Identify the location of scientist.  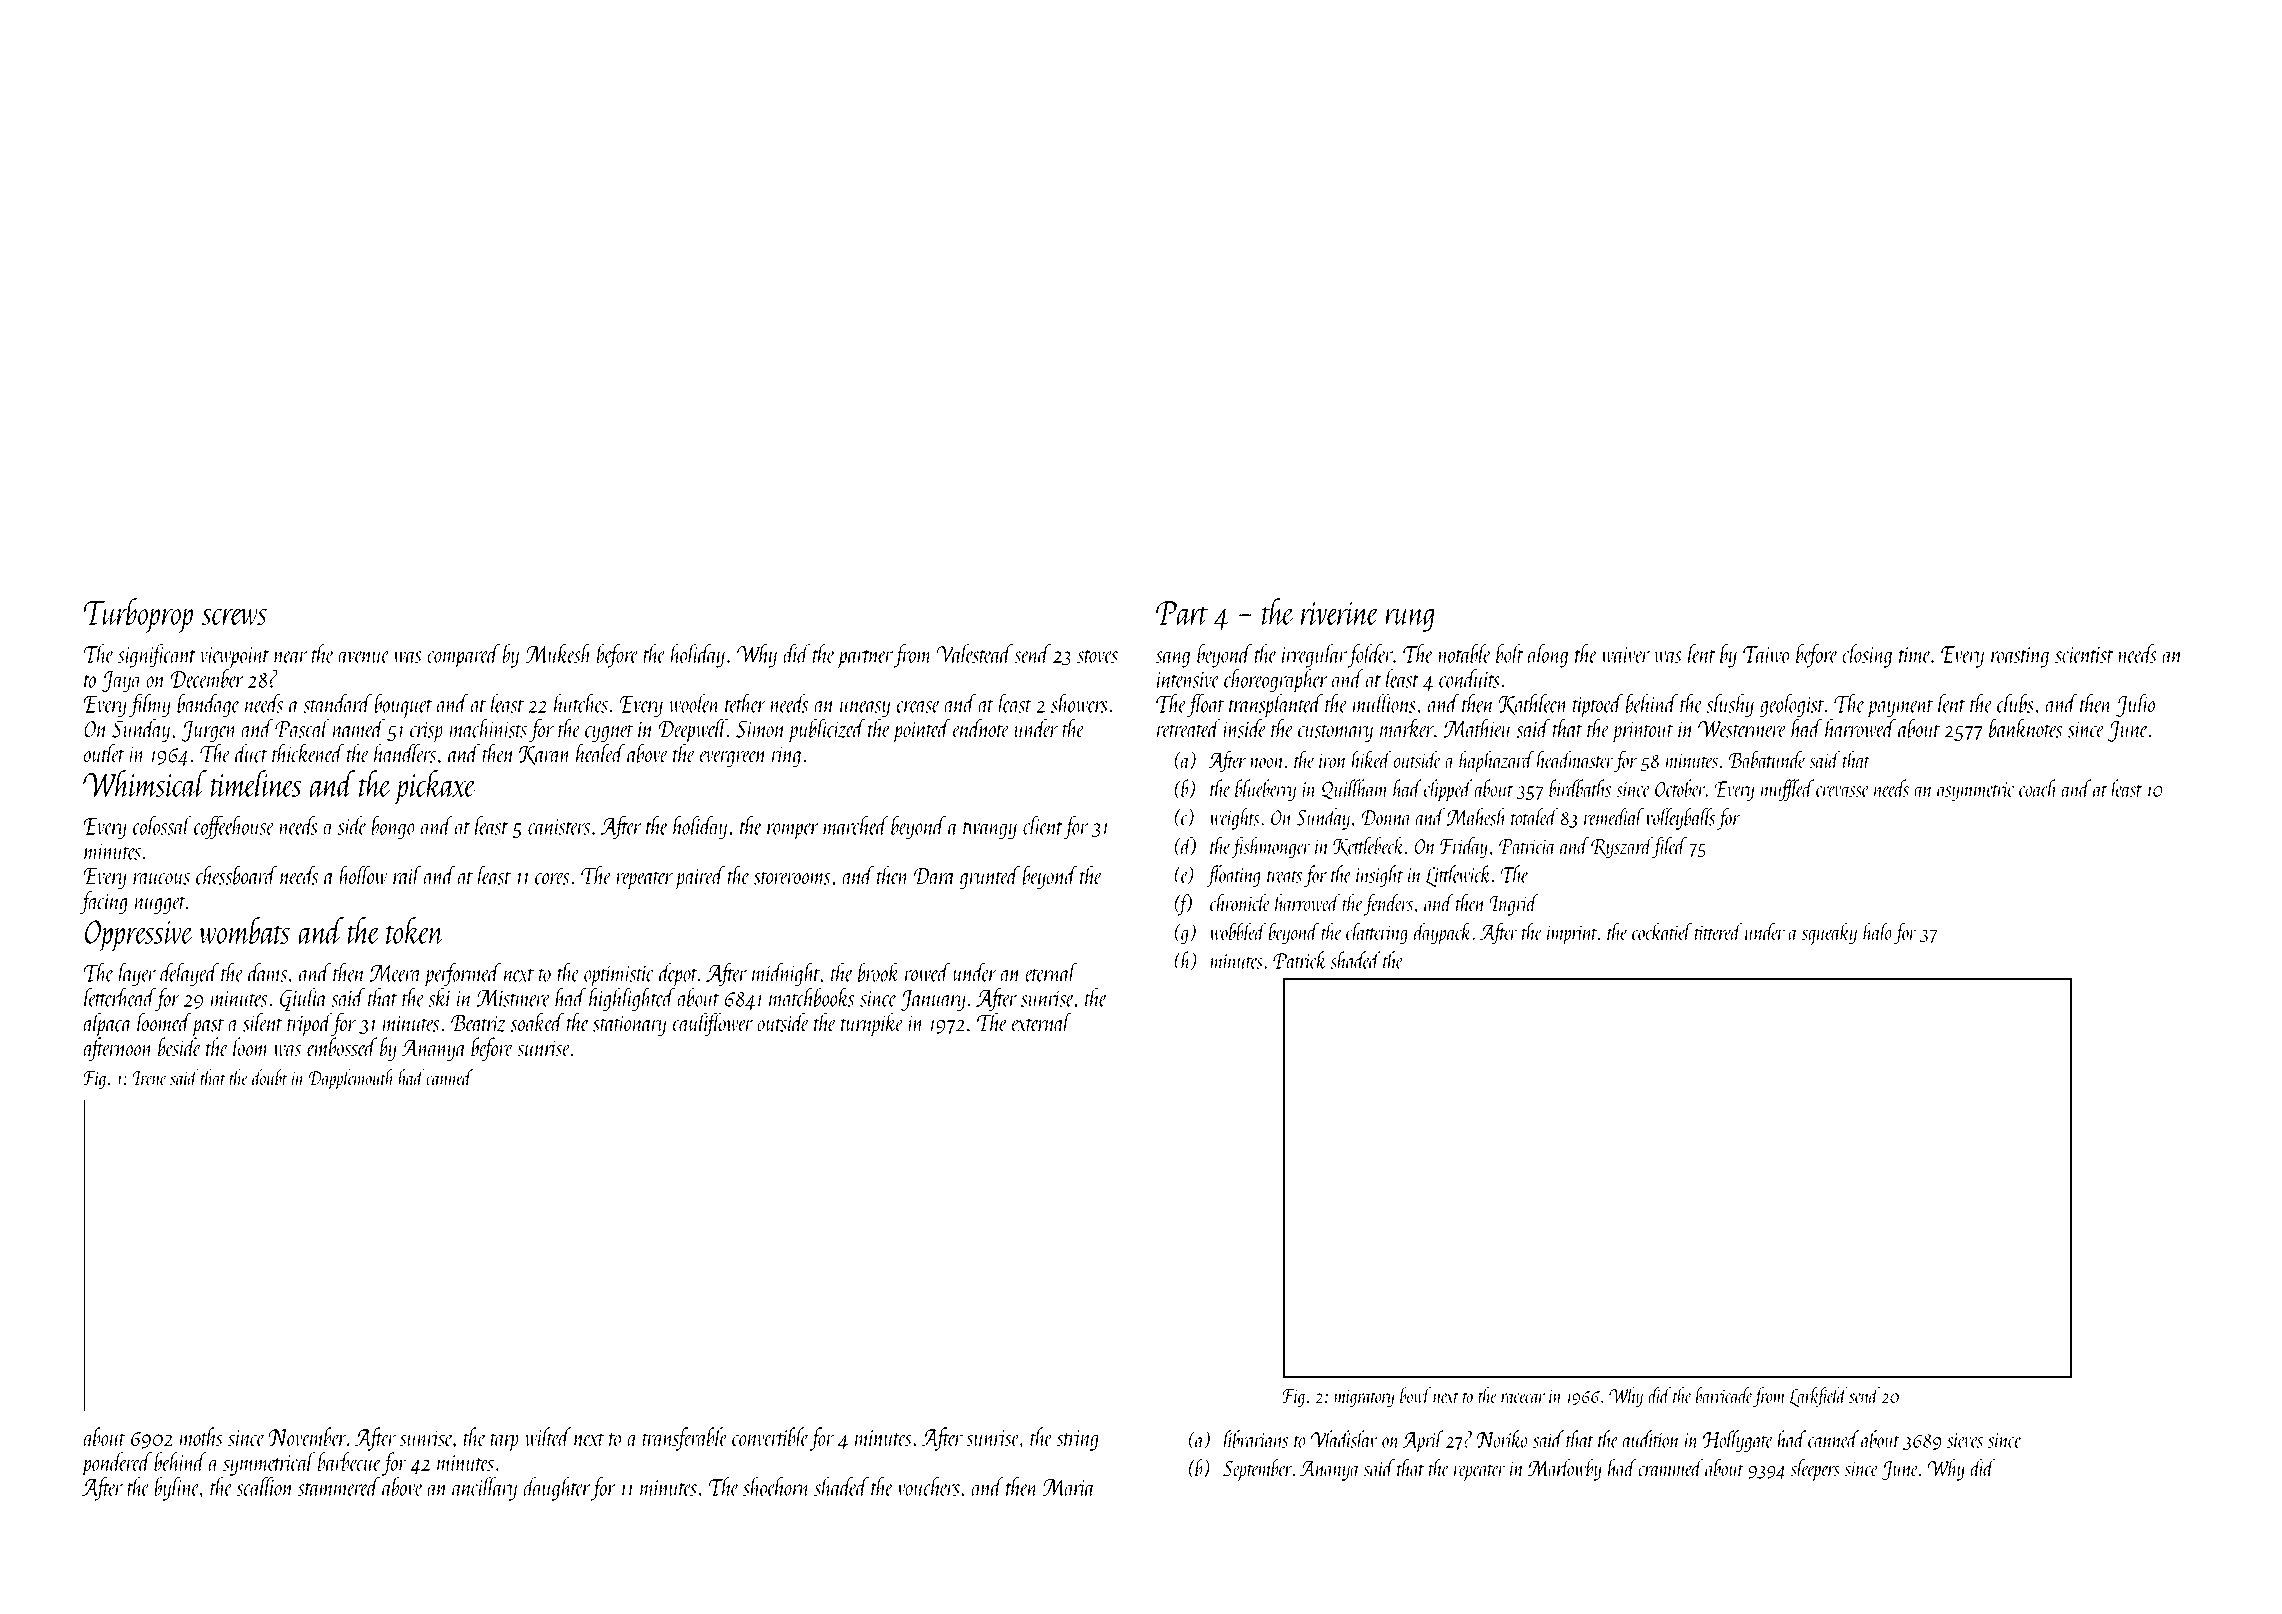
(2084, 655).
